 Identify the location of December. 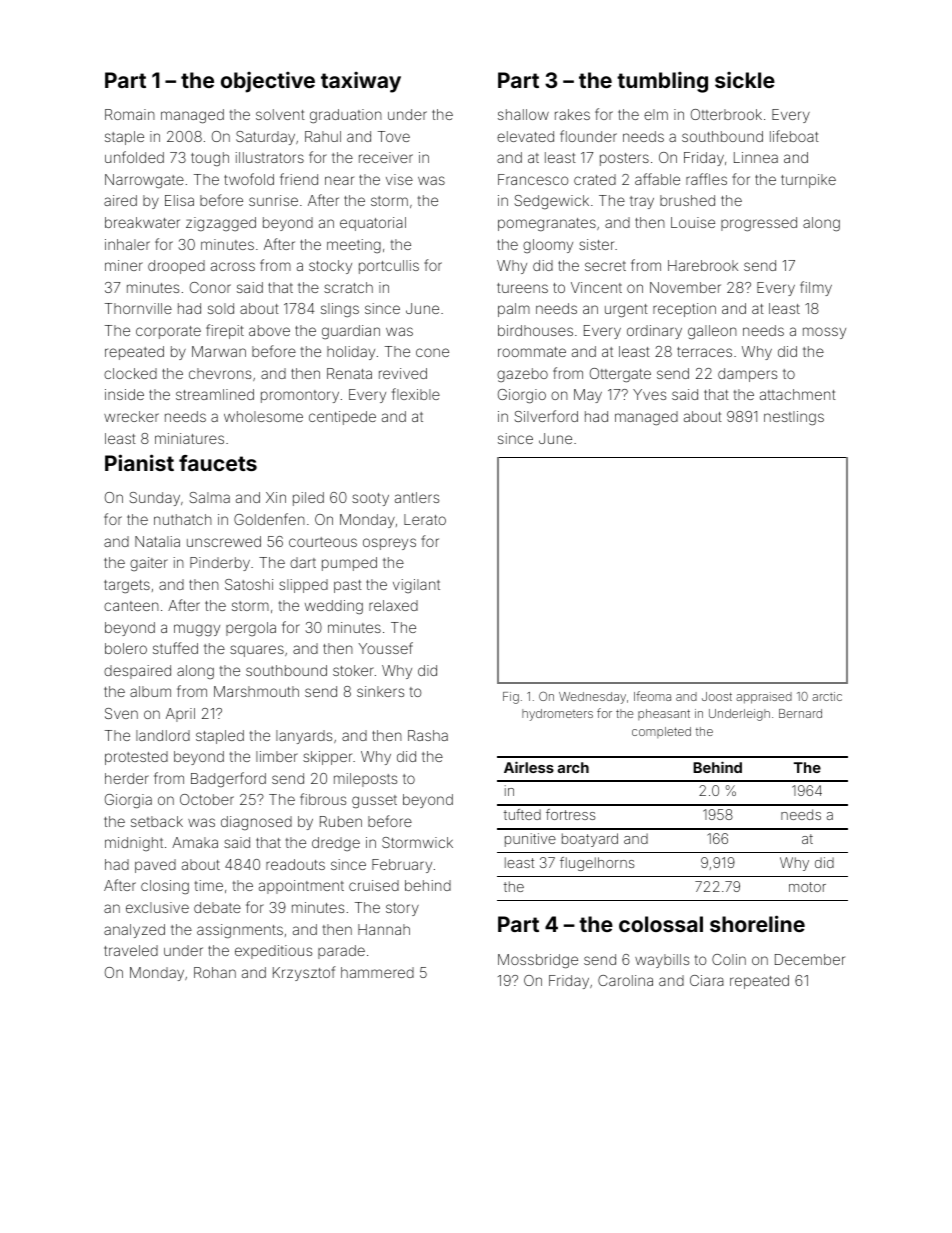
(810, 959).
